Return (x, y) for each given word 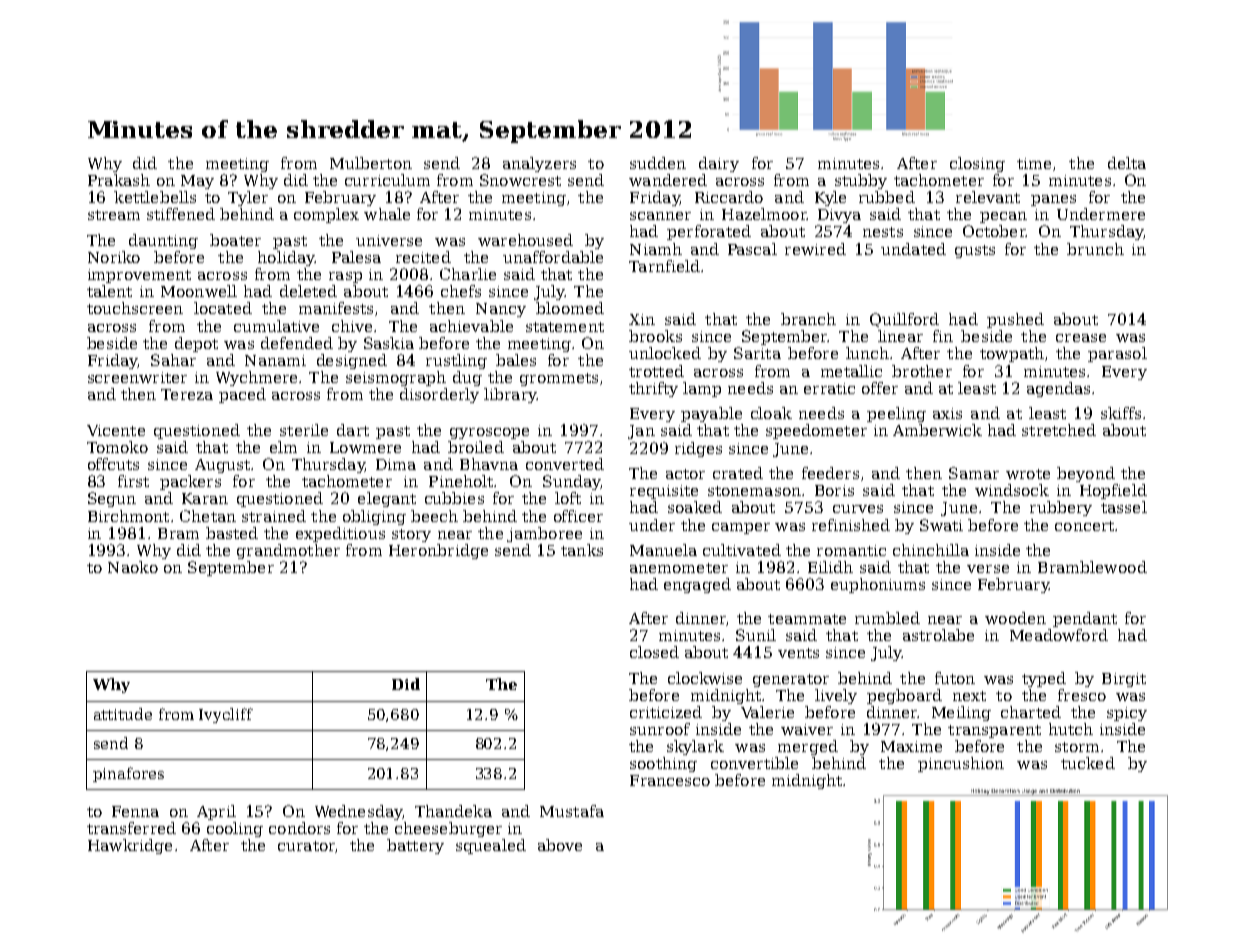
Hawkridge (130, 846)
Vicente (116, 430)
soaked (695, 507)
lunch (867, 353)
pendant (1085, 619)
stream (114, 215)
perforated (709, 232)
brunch (1095, 249)
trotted (656, 371)
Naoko (133, 567)
